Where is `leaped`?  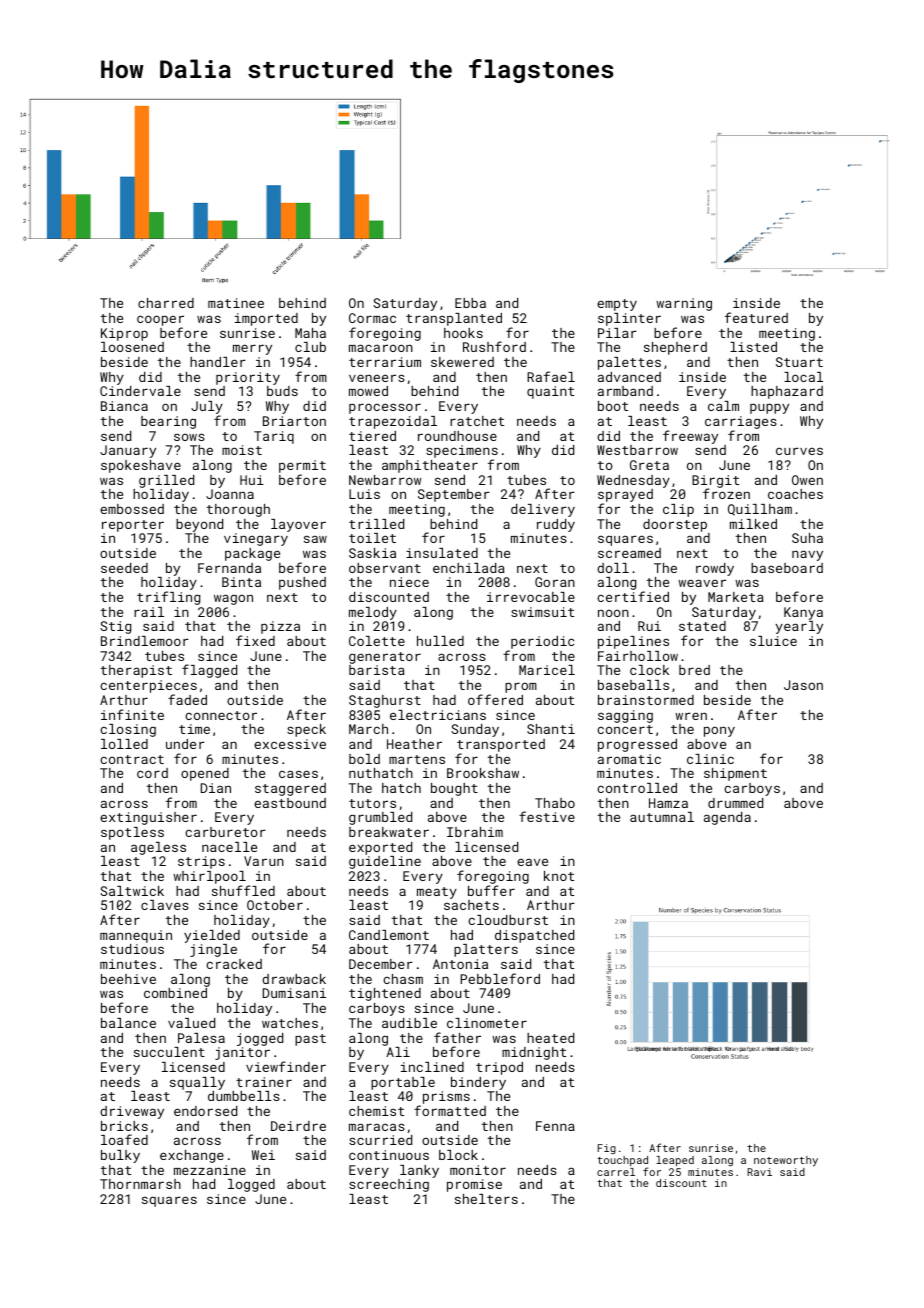 leaped is located at coordinates (675, 1161).
